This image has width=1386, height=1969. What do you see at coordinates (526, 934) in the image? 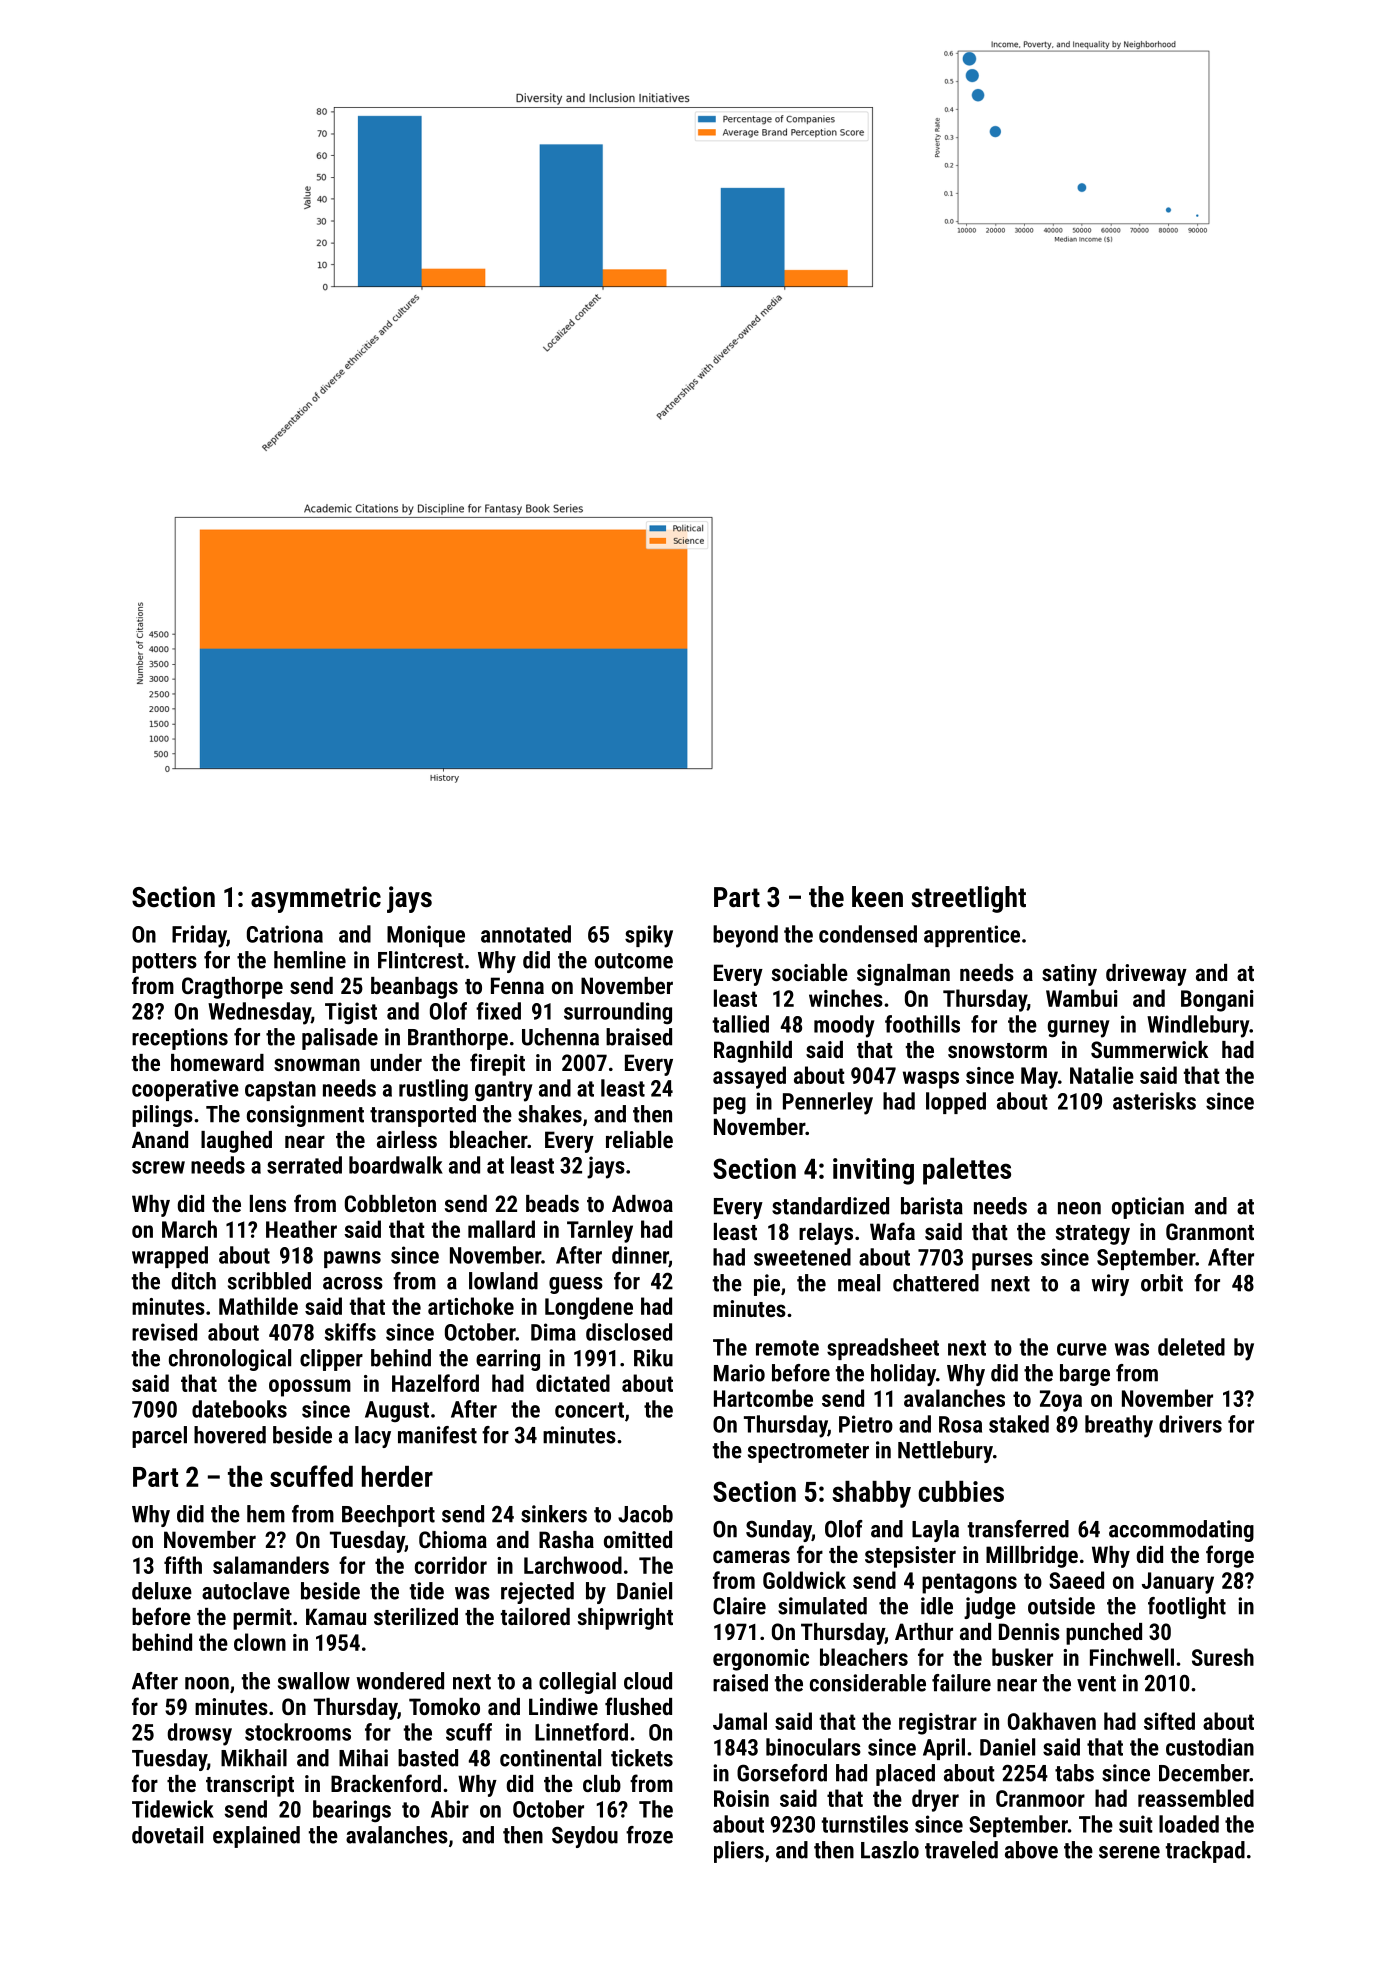
I see `annotated` at bounding box center [526, 934].
